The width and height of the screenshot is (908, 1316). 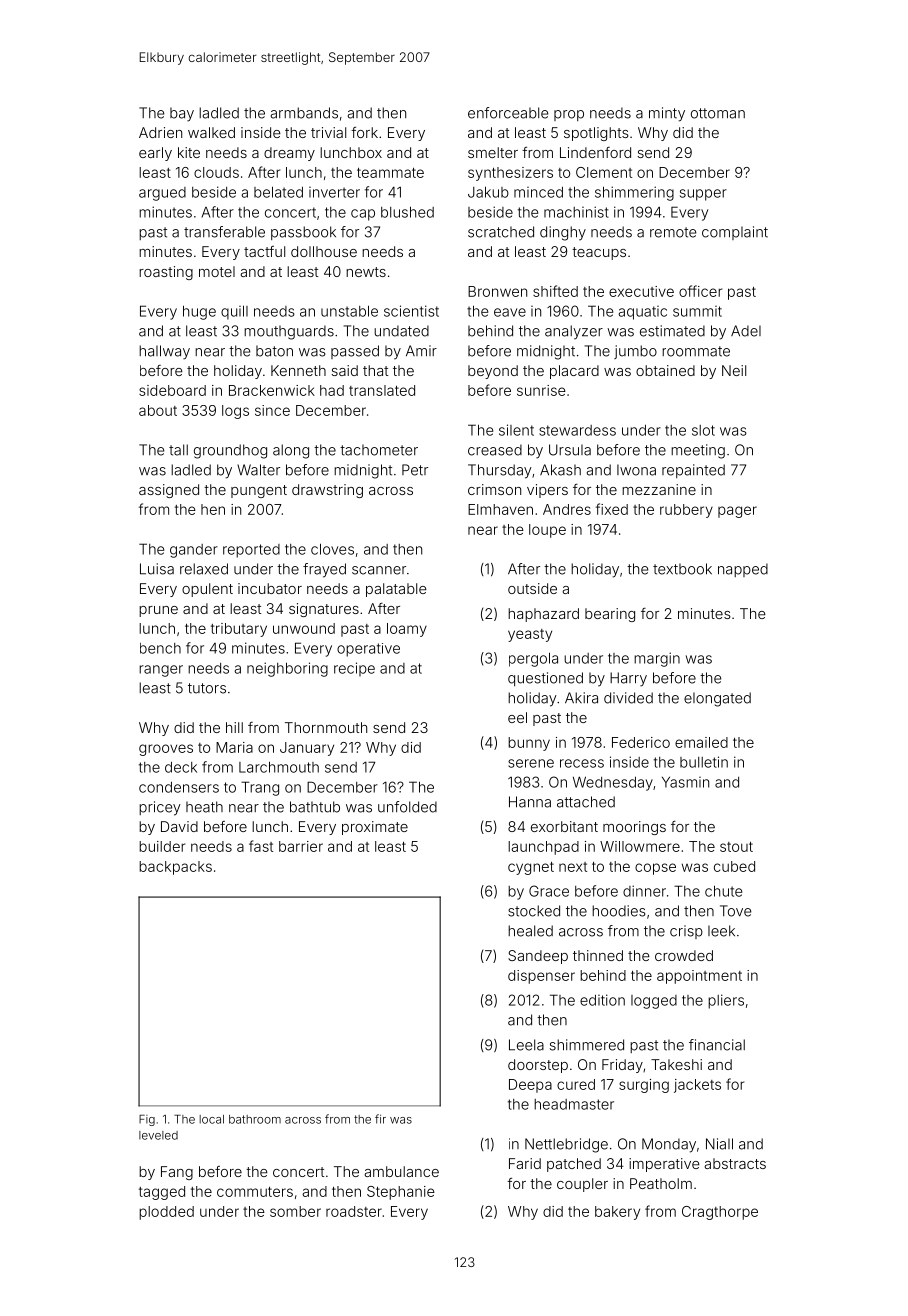 I want to click on pergola, so click(x=533, y=659).
